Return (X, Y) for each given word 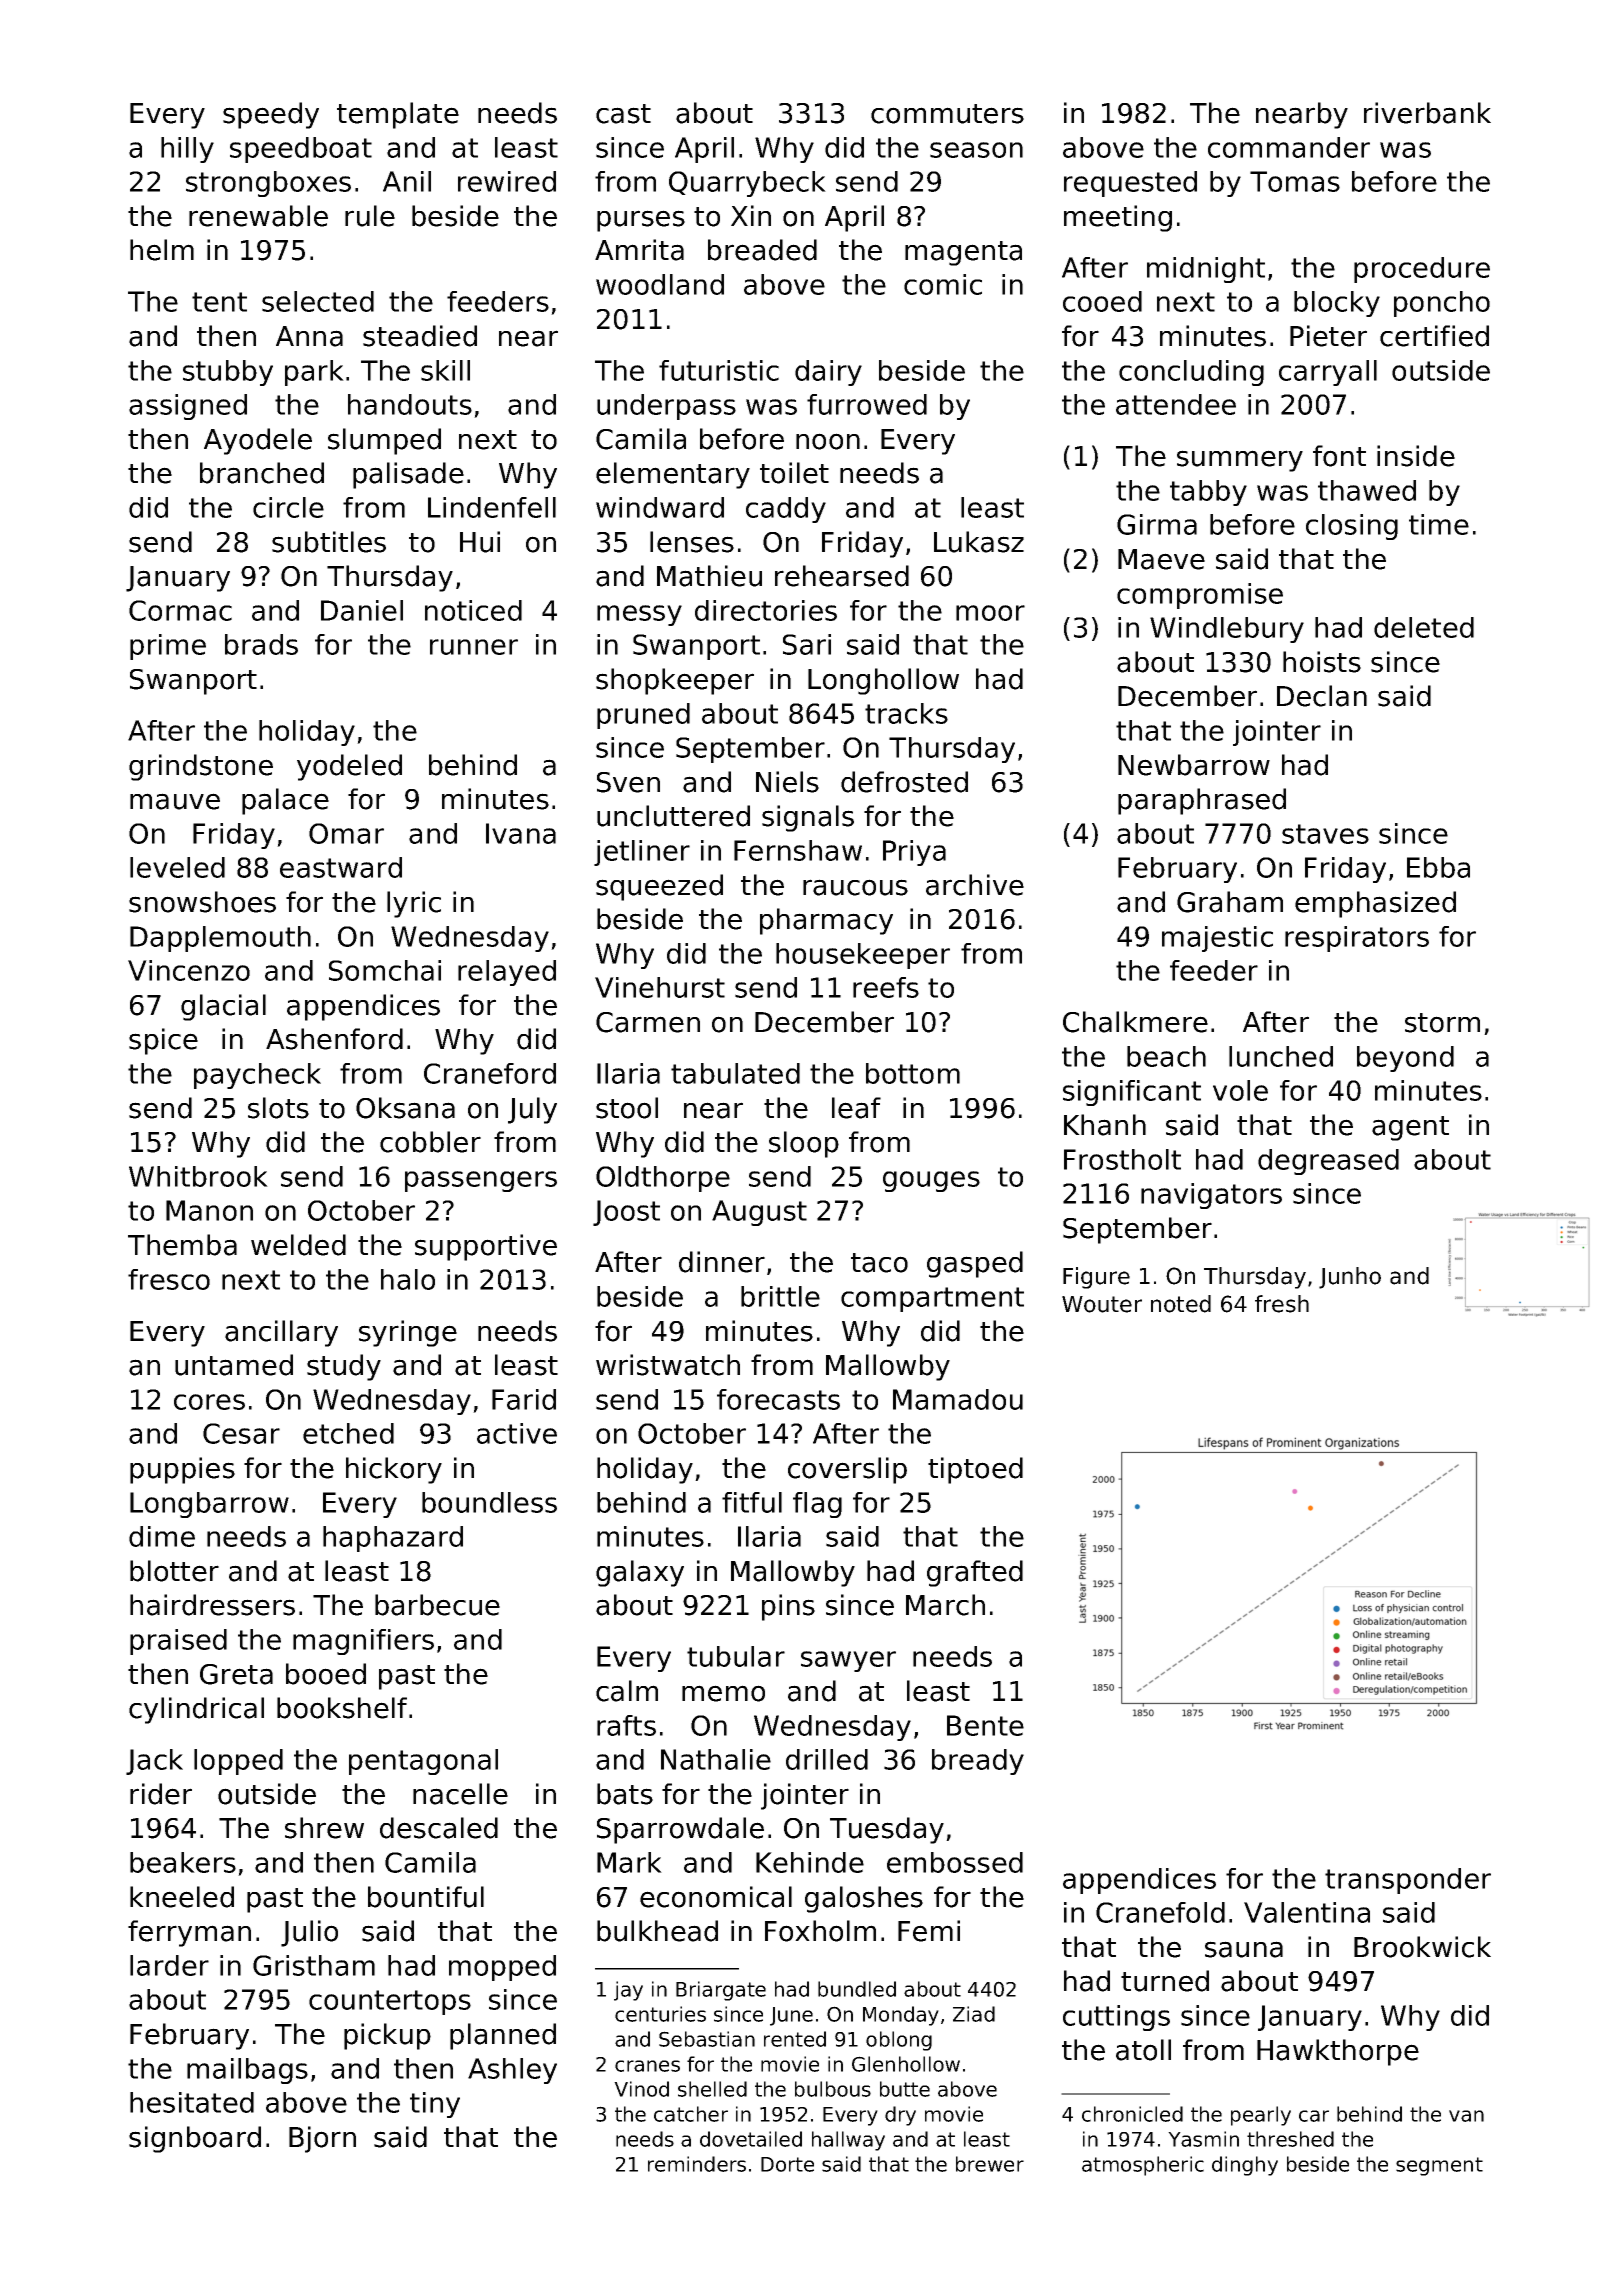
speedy (271, 115)
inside (1416, 456)
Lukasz (979, 542)
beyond (1405, 1059)
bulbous (833, 2089)
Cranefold (1160, 1912)
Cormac (180, 610)
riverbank (1427, 113)
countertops (390, 2002)
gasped (975, 1264)
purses (641, 221)
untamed (234, 1365)
